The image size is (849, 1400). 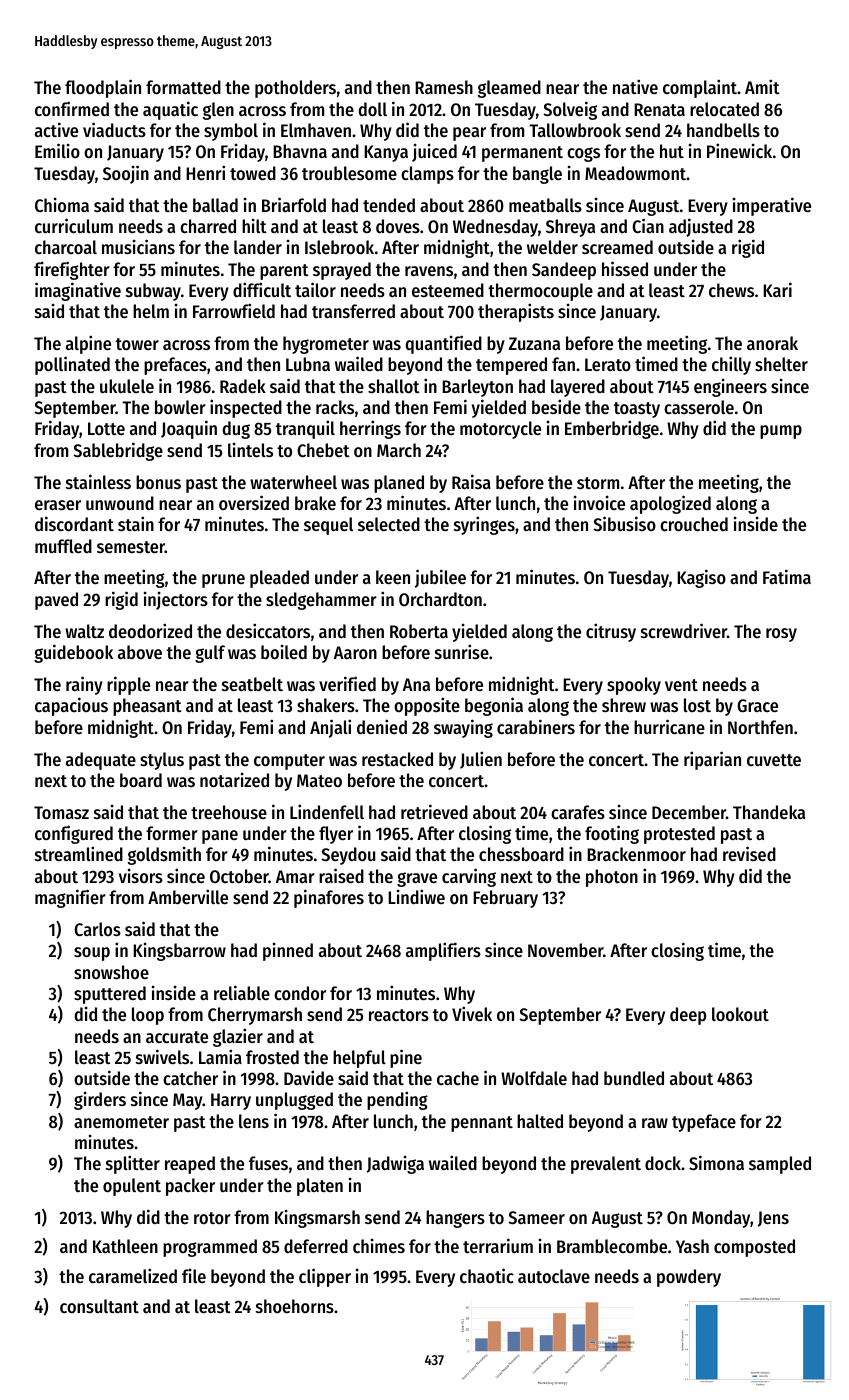 What do you see at coordinates (92, 954) in the document?
I see `soup` at bounding box center [92, 954].
